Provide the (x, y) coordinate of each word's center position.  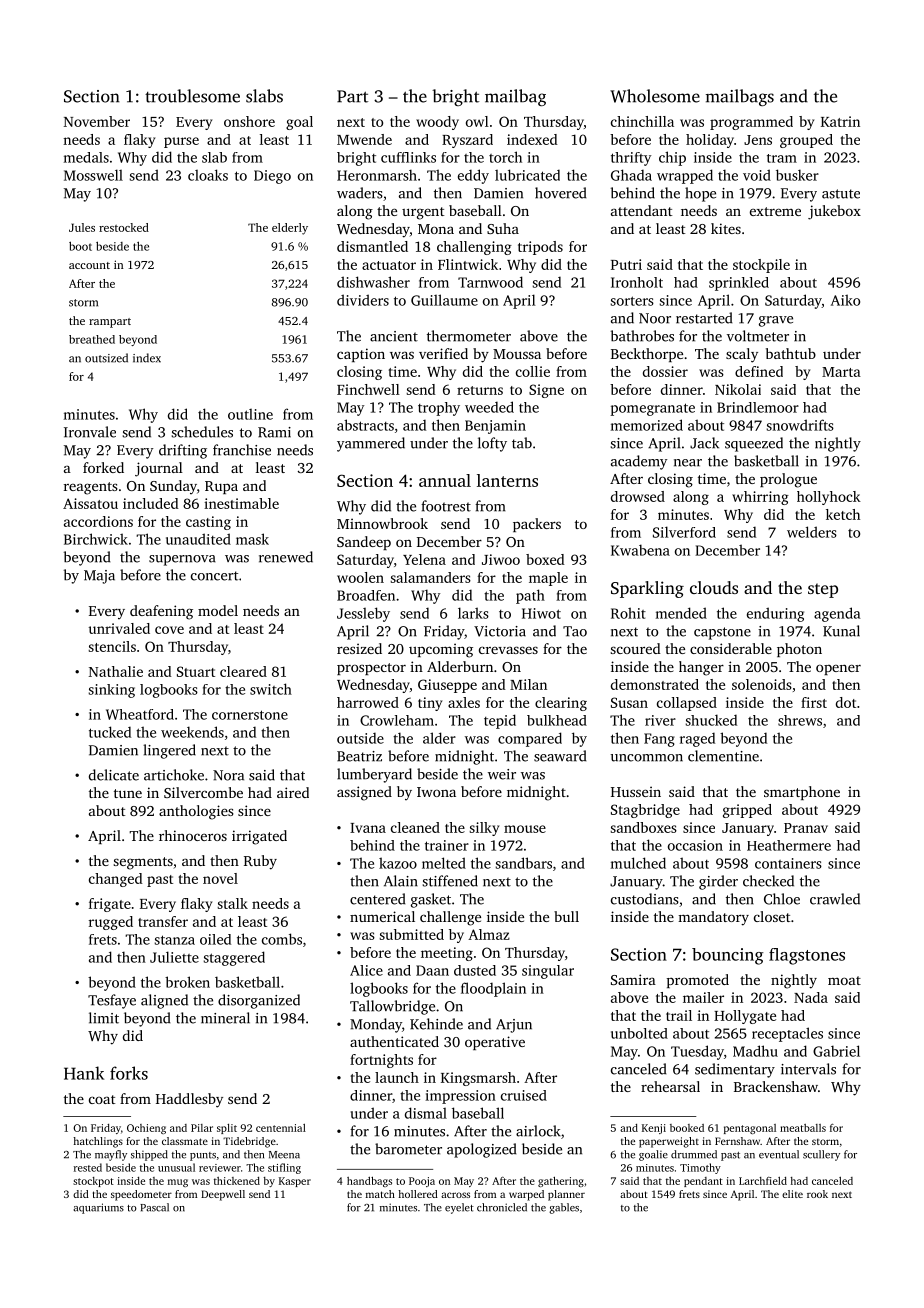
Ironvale (90, 432)
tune (128, 793)
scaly (742, 355)
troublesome (192, 96)
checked (768, 881)
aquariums (98, 1208)
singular (548, 972)
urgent (423, 213)
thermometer (469, 336)
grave (776, 321)
